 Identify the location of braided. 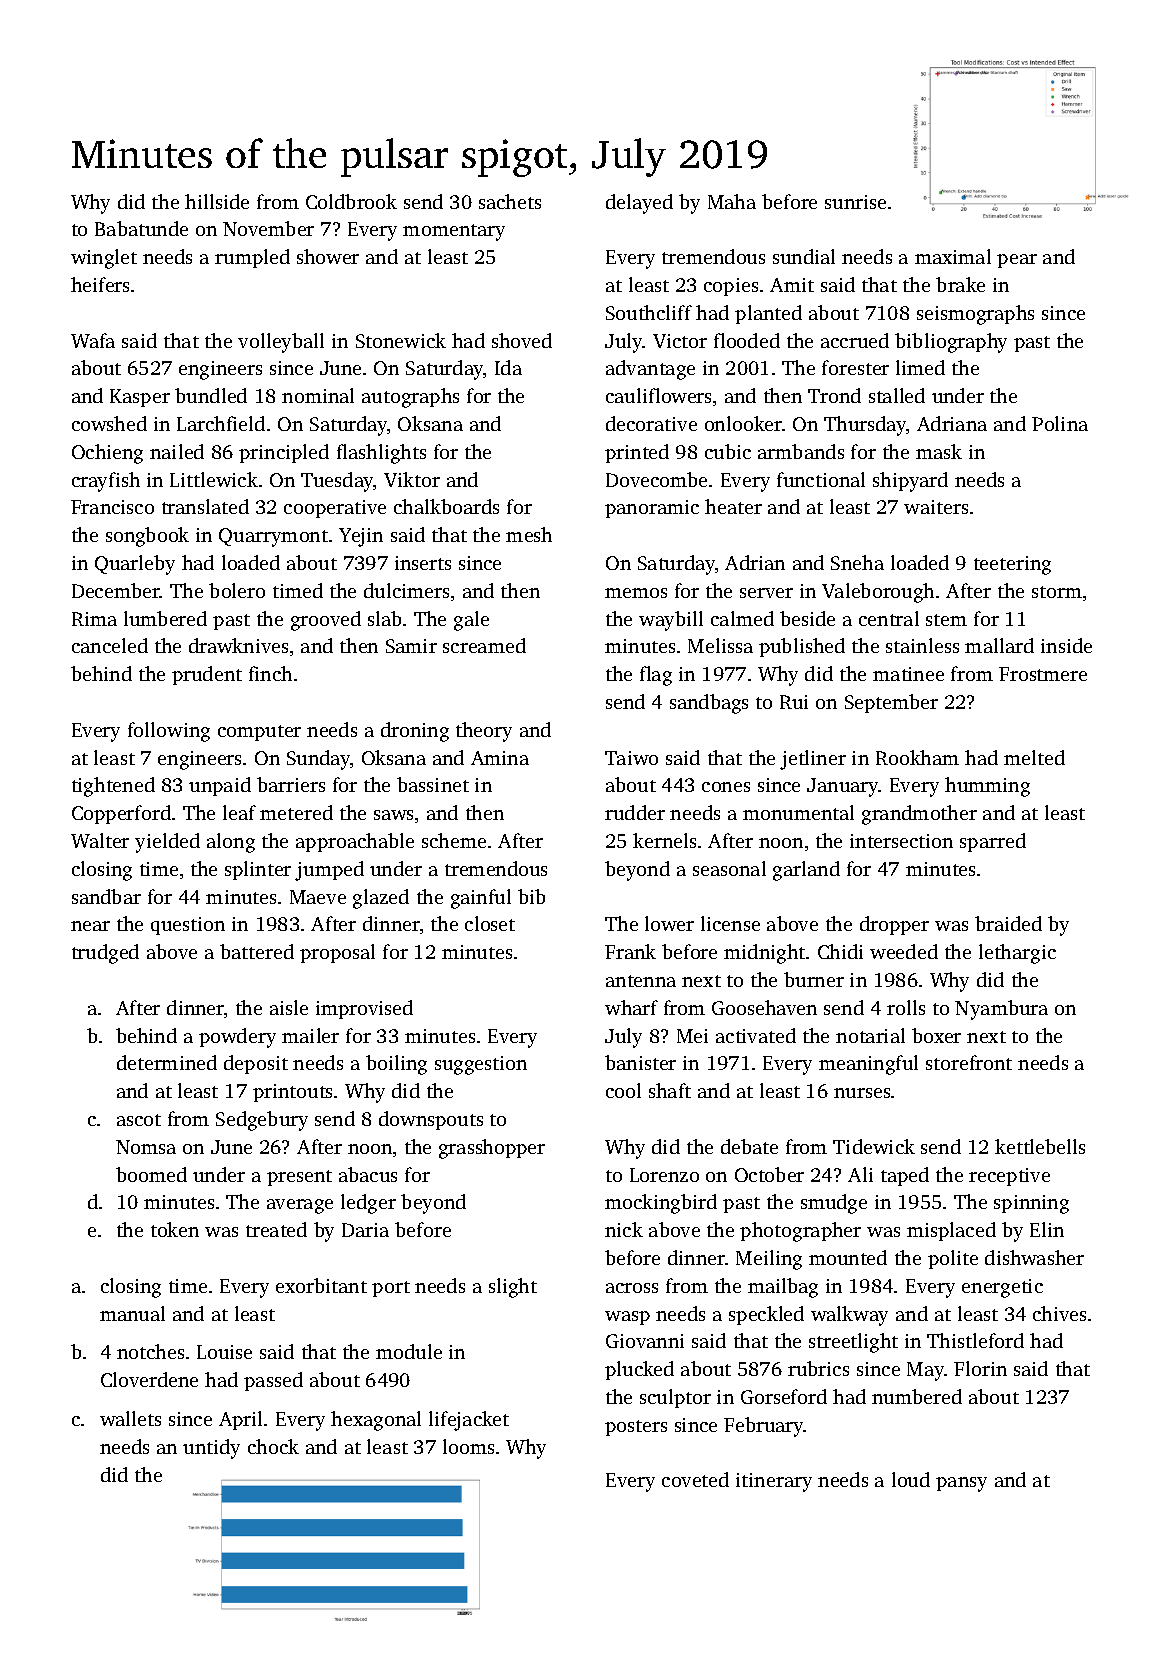
(1008, 923).
